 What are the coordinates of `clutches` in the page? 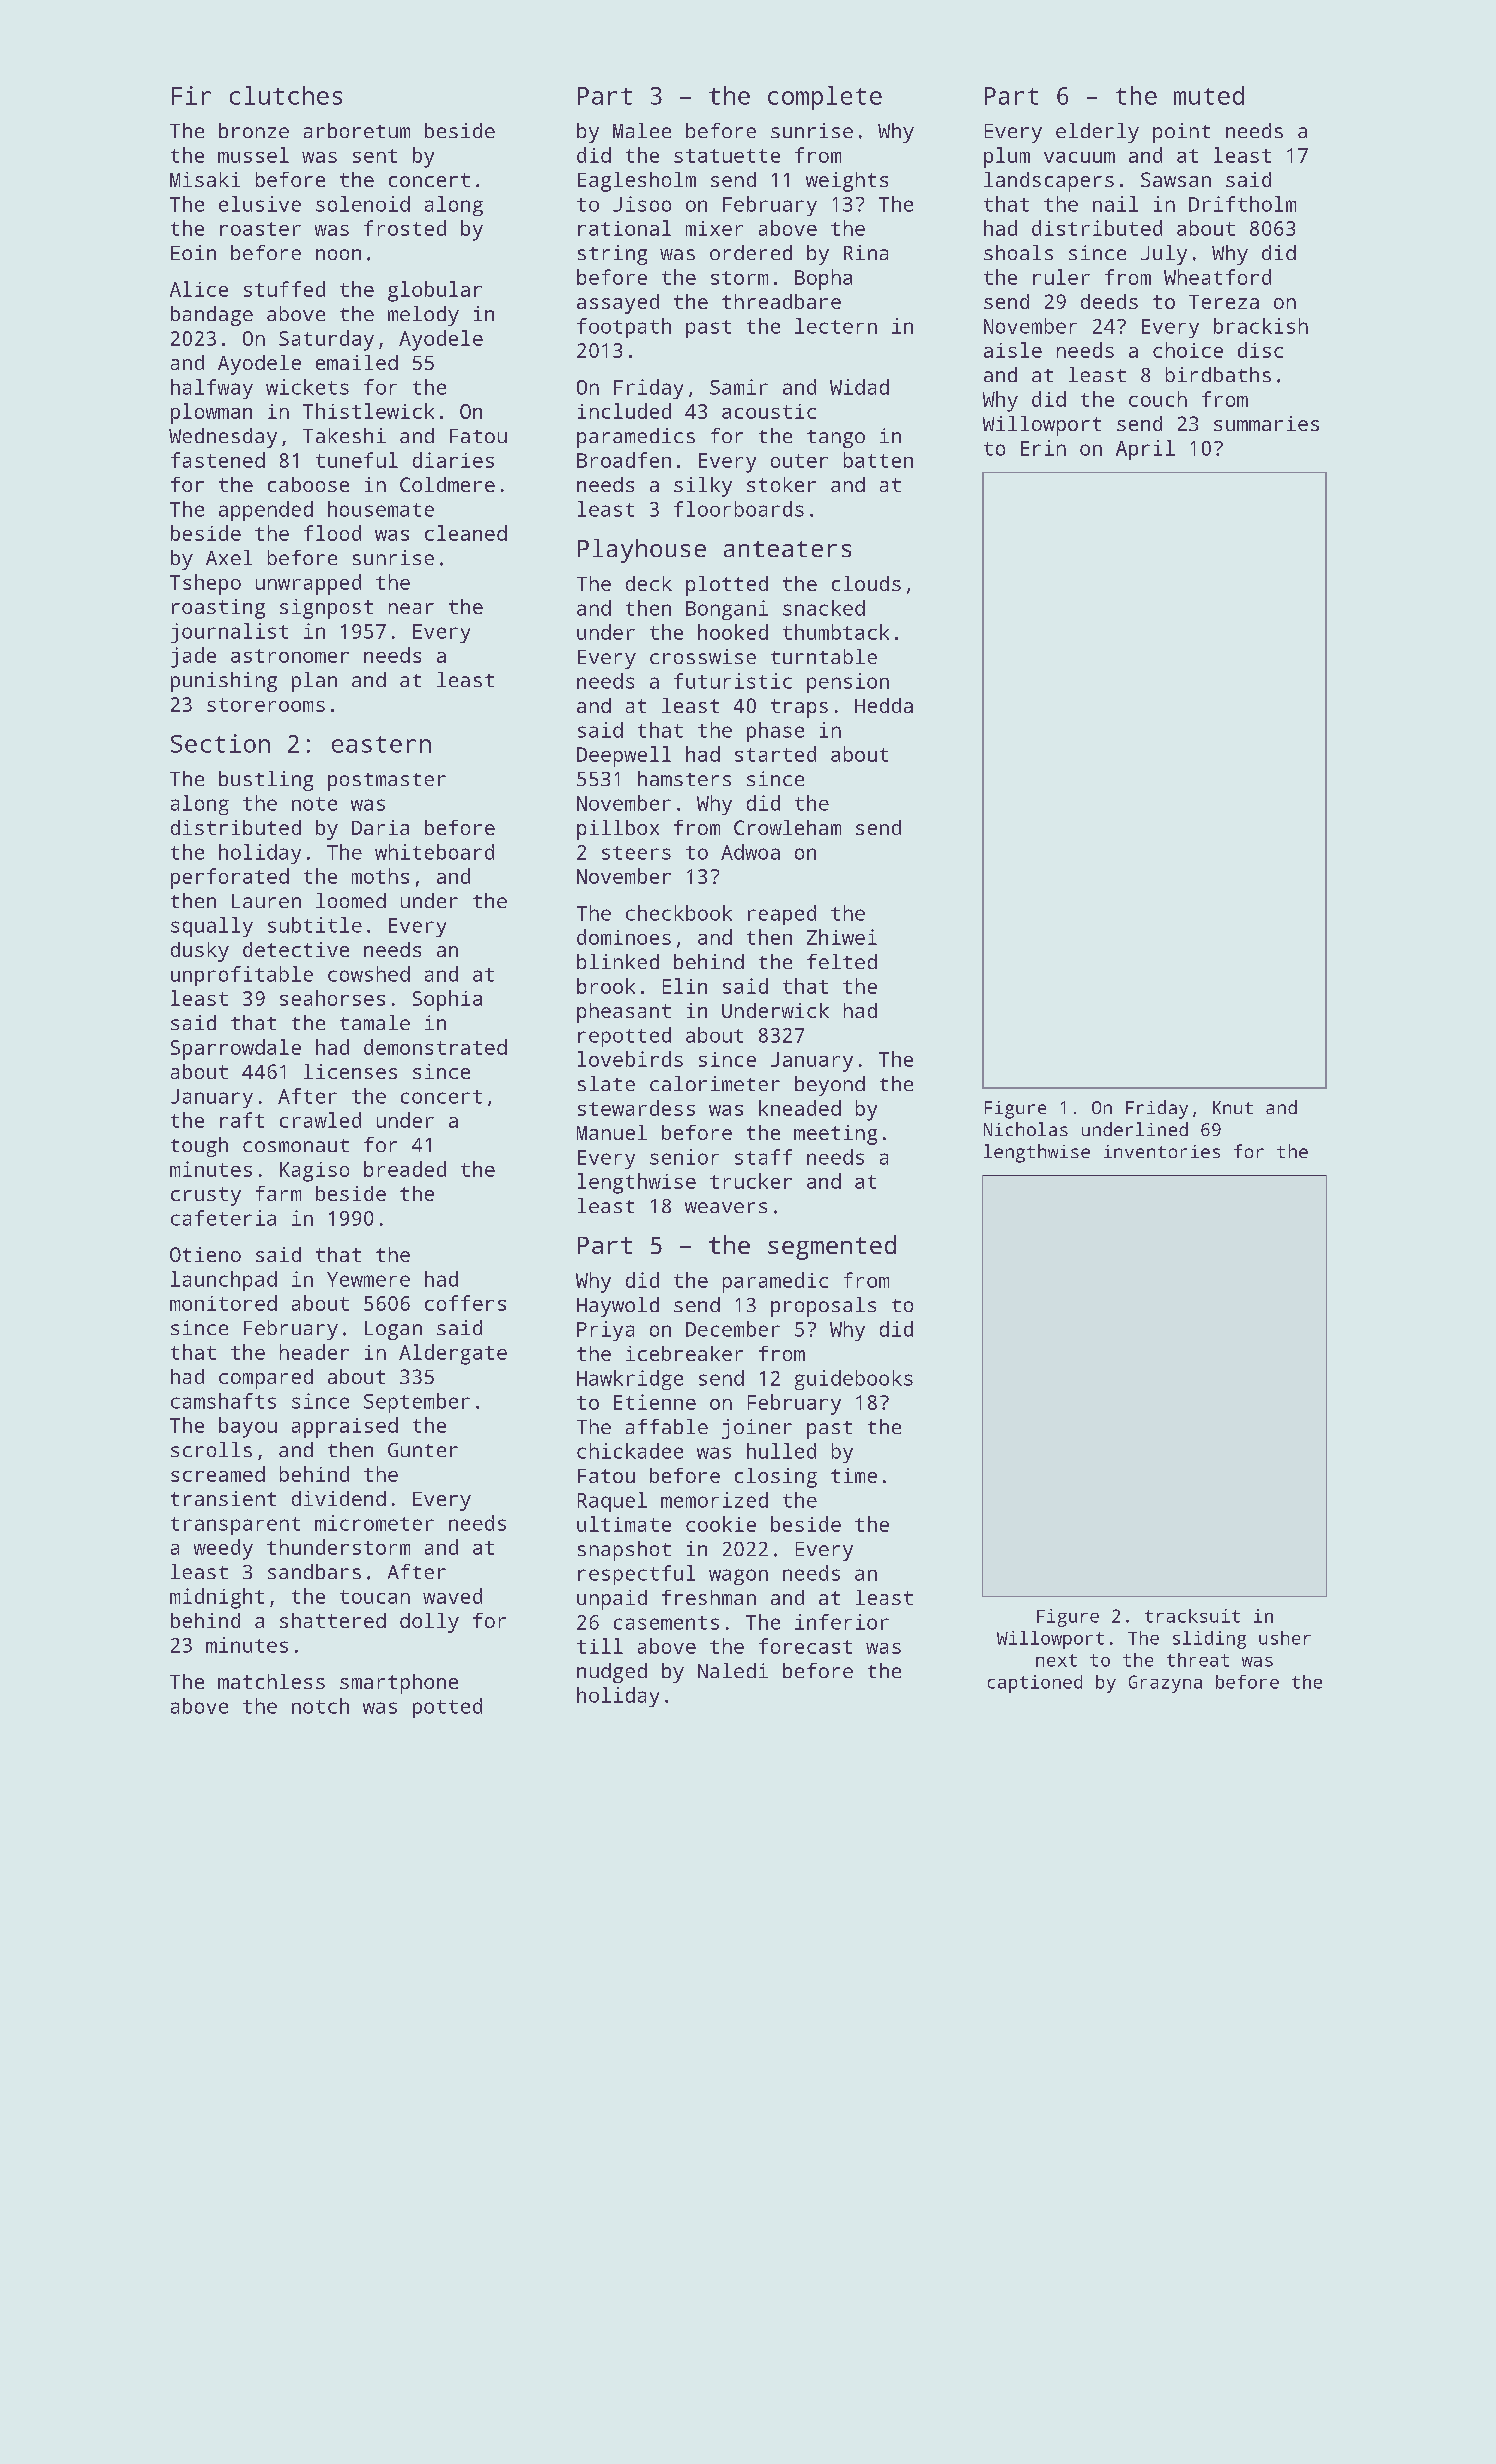 It's located at (286, 95).
